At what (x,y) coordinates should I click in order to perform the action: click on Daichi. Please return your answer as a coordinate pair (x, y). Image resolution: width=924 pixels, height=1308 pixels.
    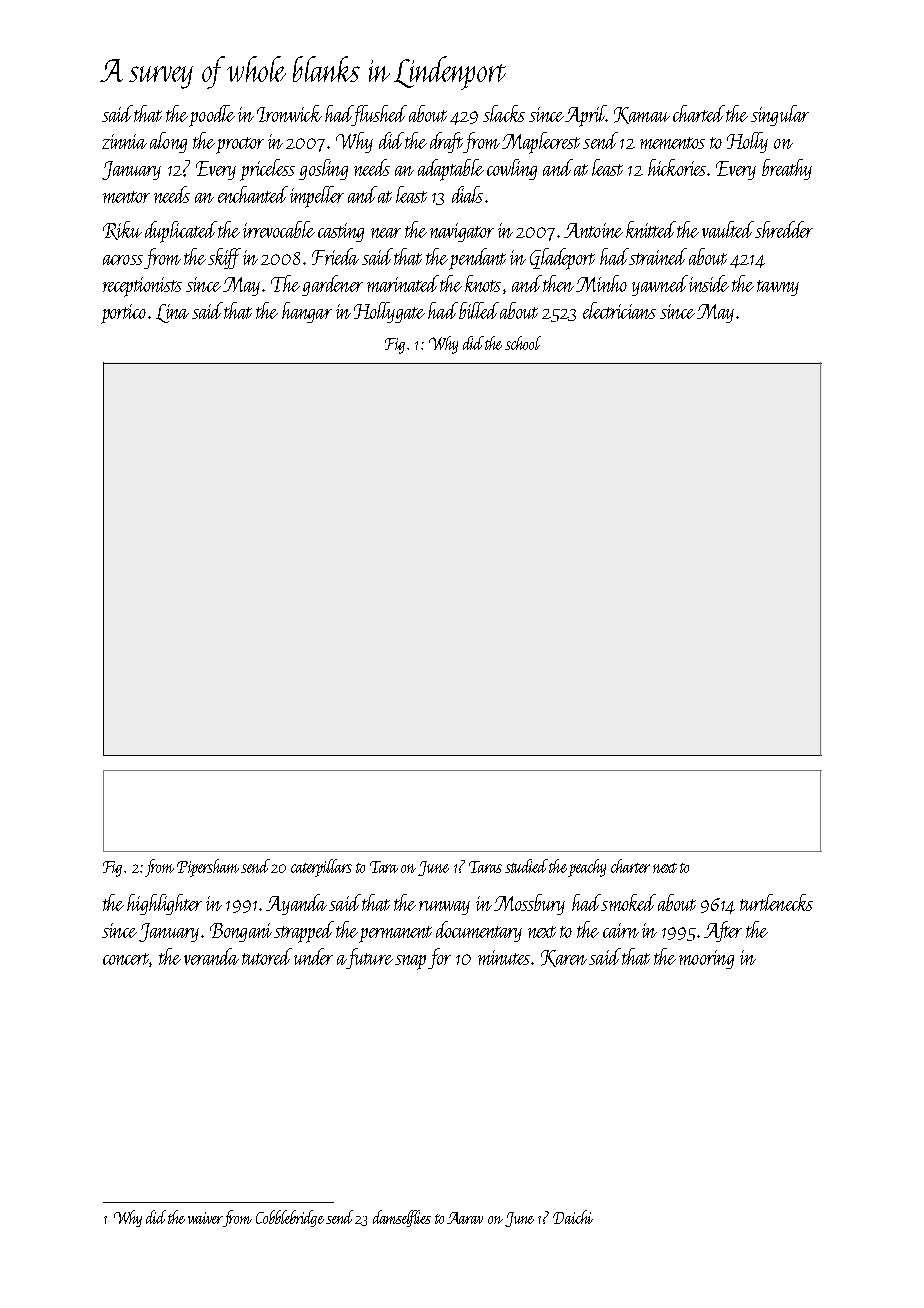
    Looking at the image, I should click on (573, 1217).
